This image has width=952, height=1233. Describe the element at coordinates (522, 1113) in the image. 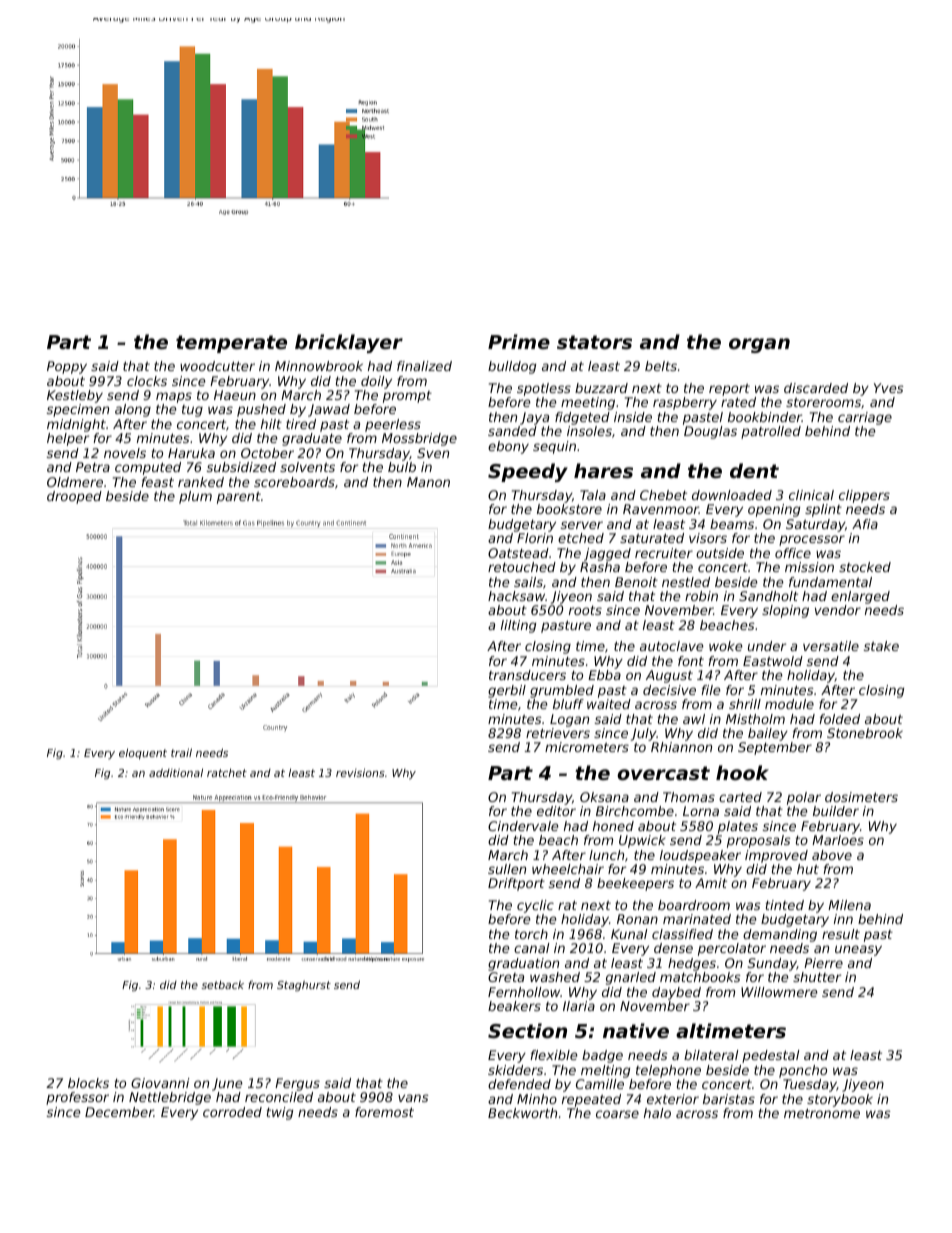

I see `Beckworth` at that location.
